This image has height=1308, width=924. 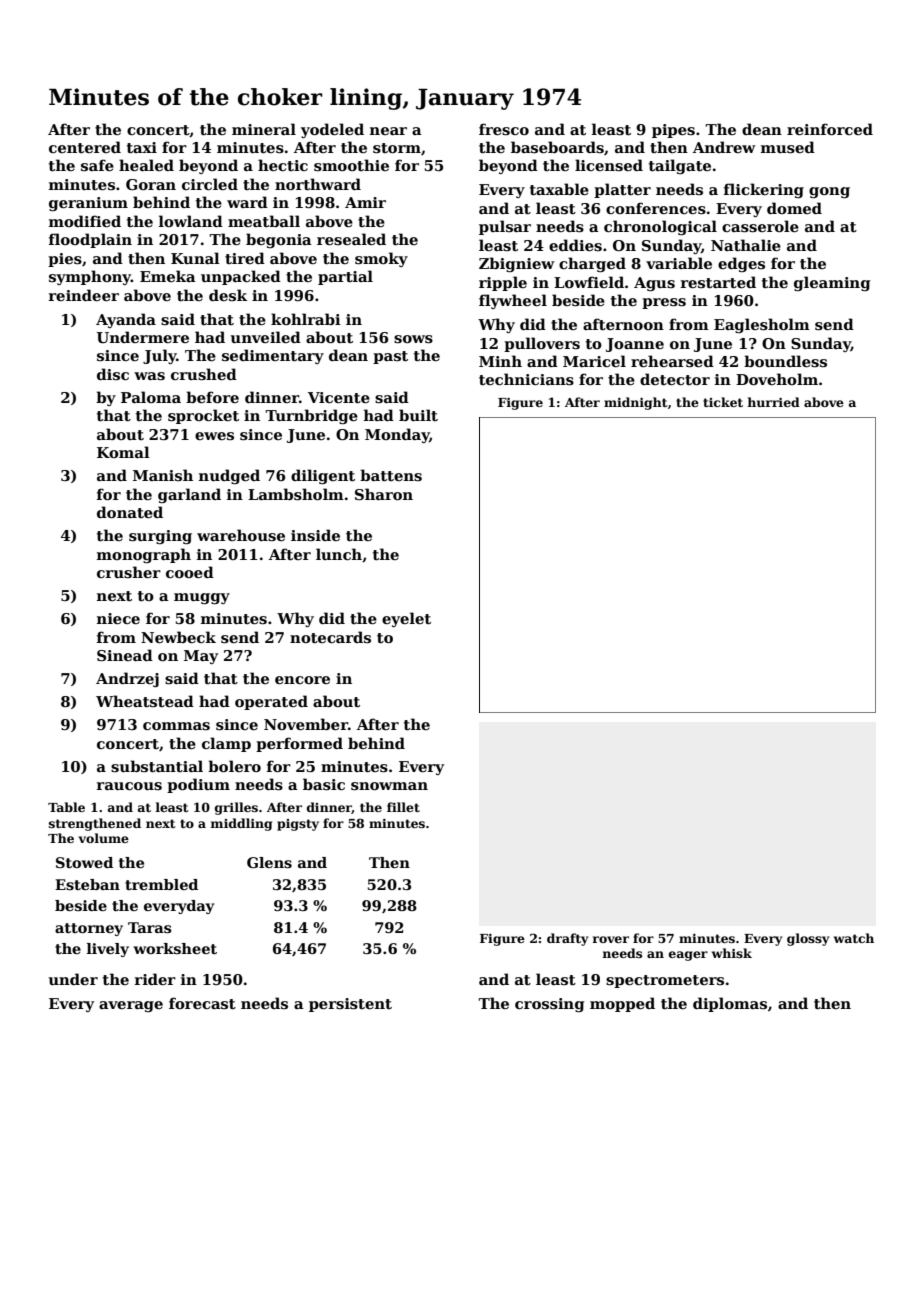 What do you see at coordinates (351, 165) in the image?
I see `smoothie` at bounding box center [351, 165].
